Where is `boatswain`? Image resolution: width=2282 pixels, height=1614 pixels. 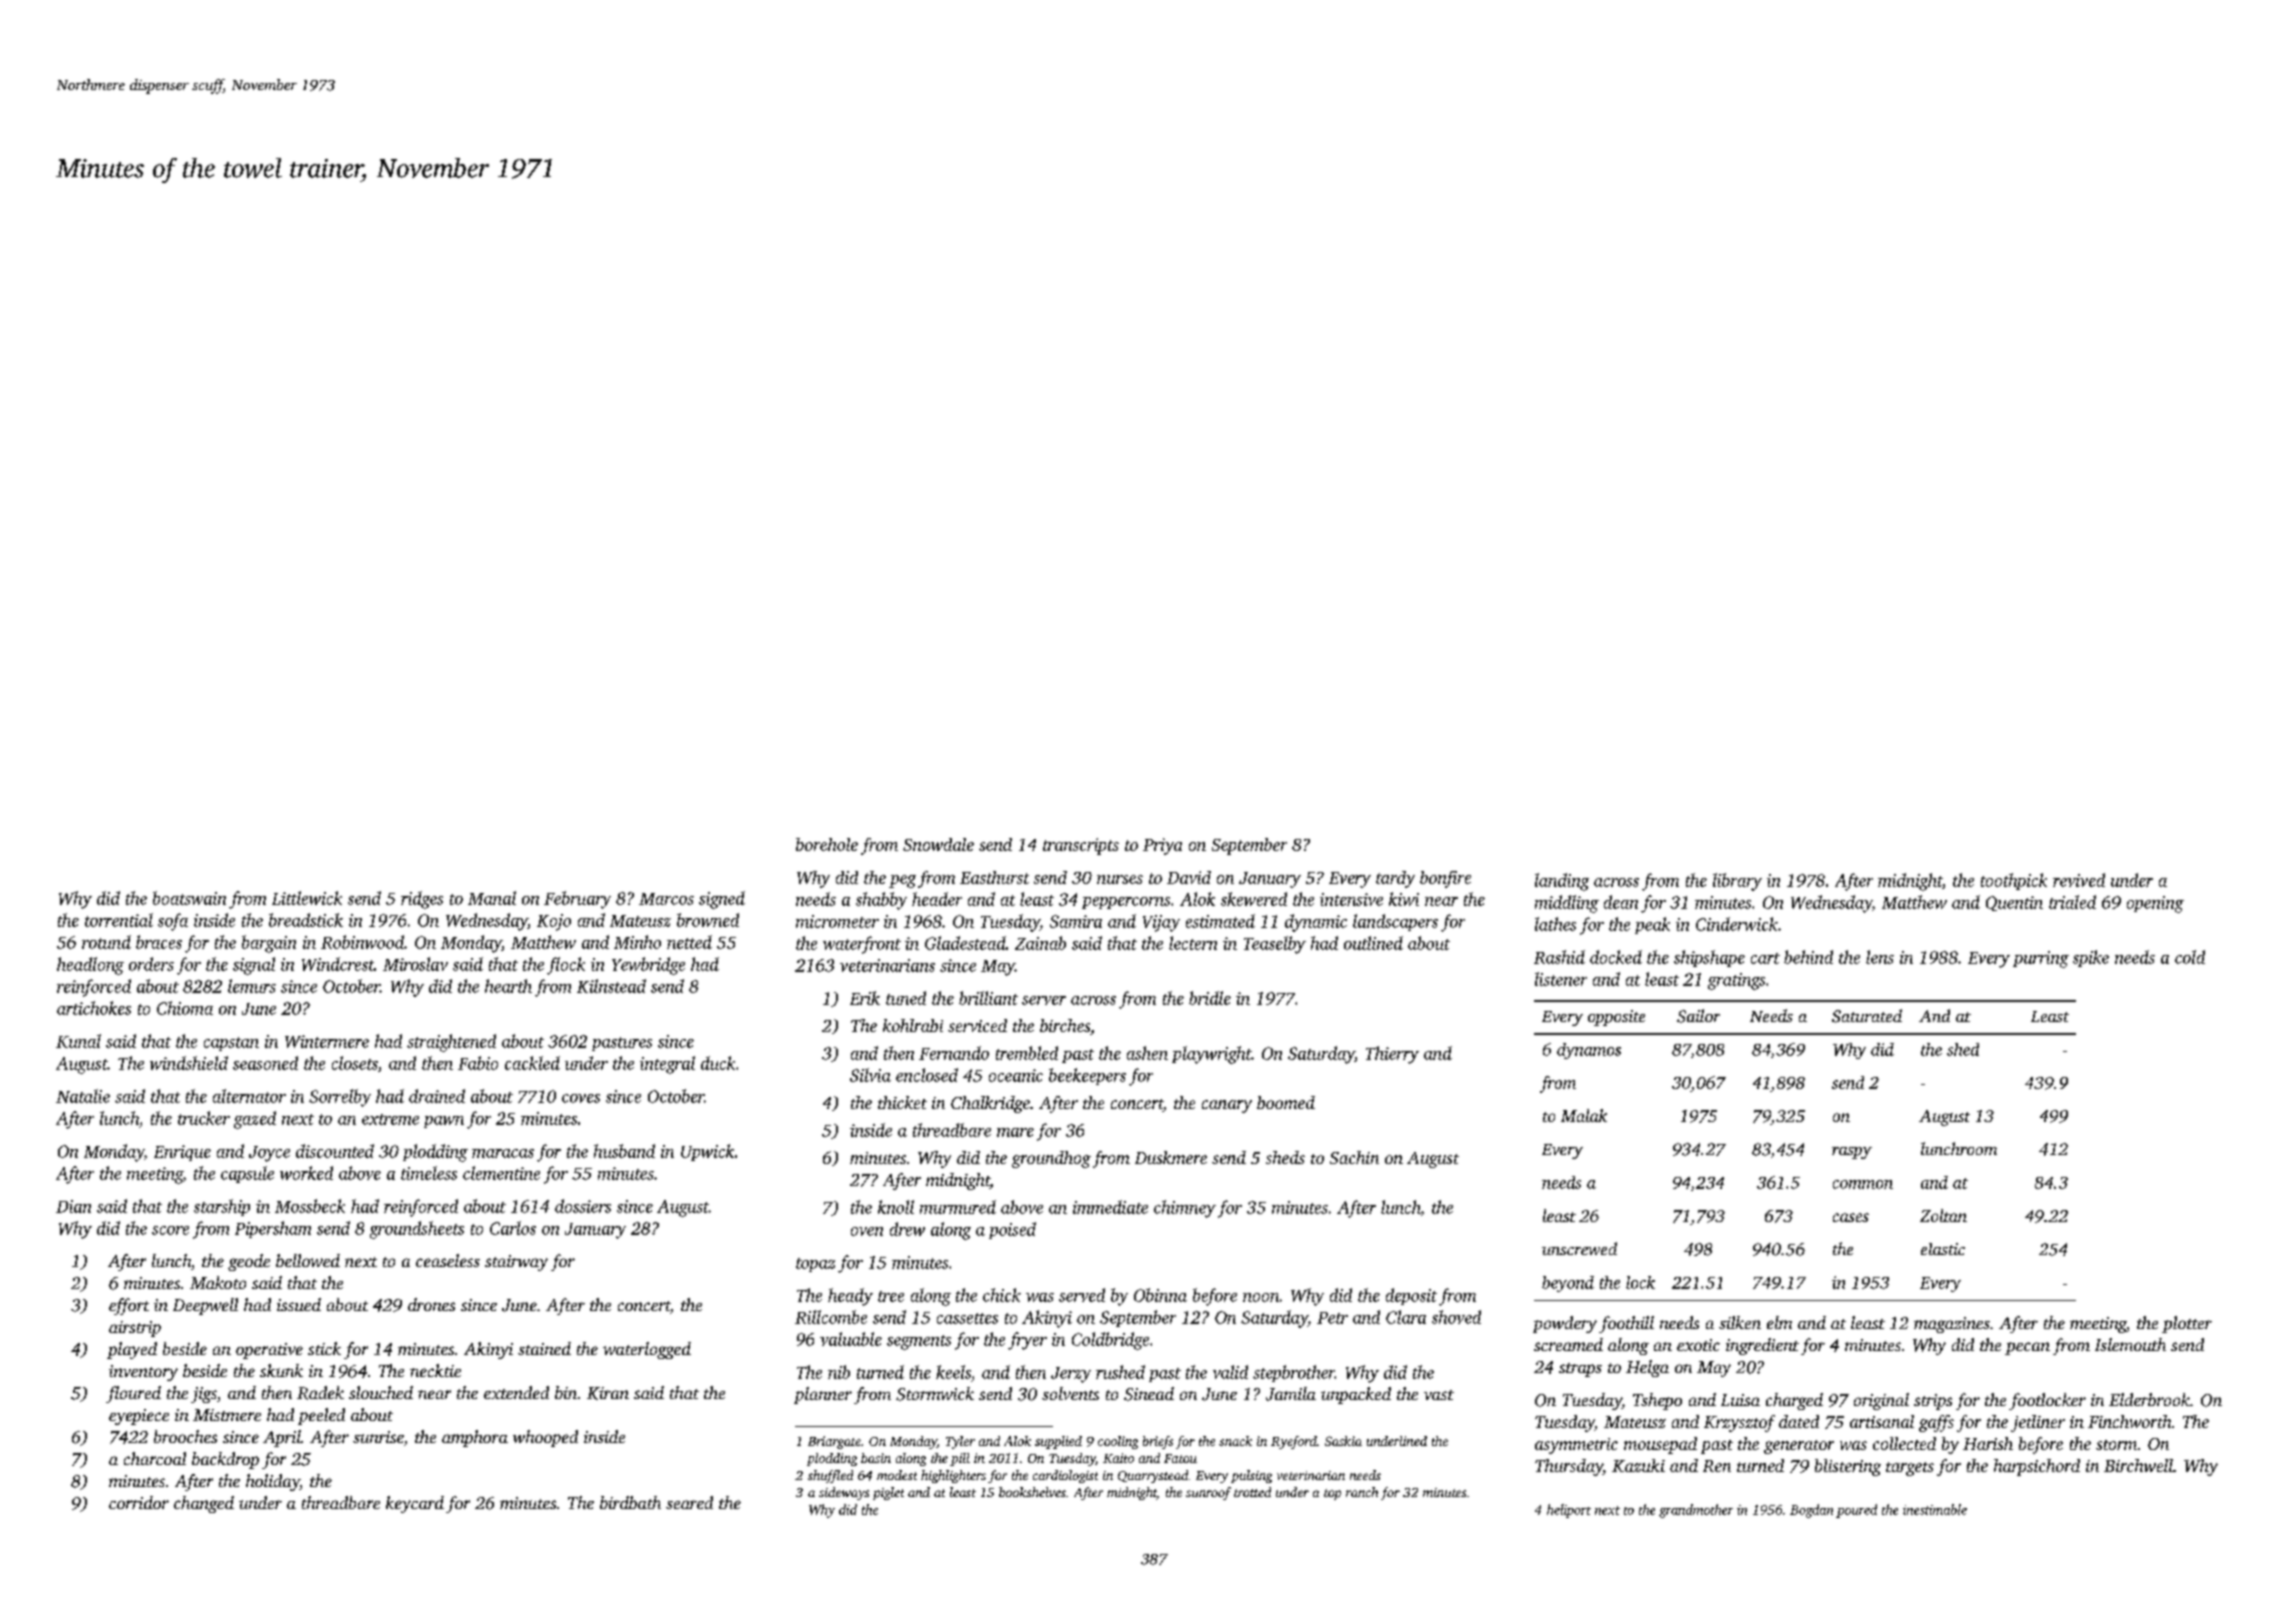 boatswain is located at coordinates (189, 898).
